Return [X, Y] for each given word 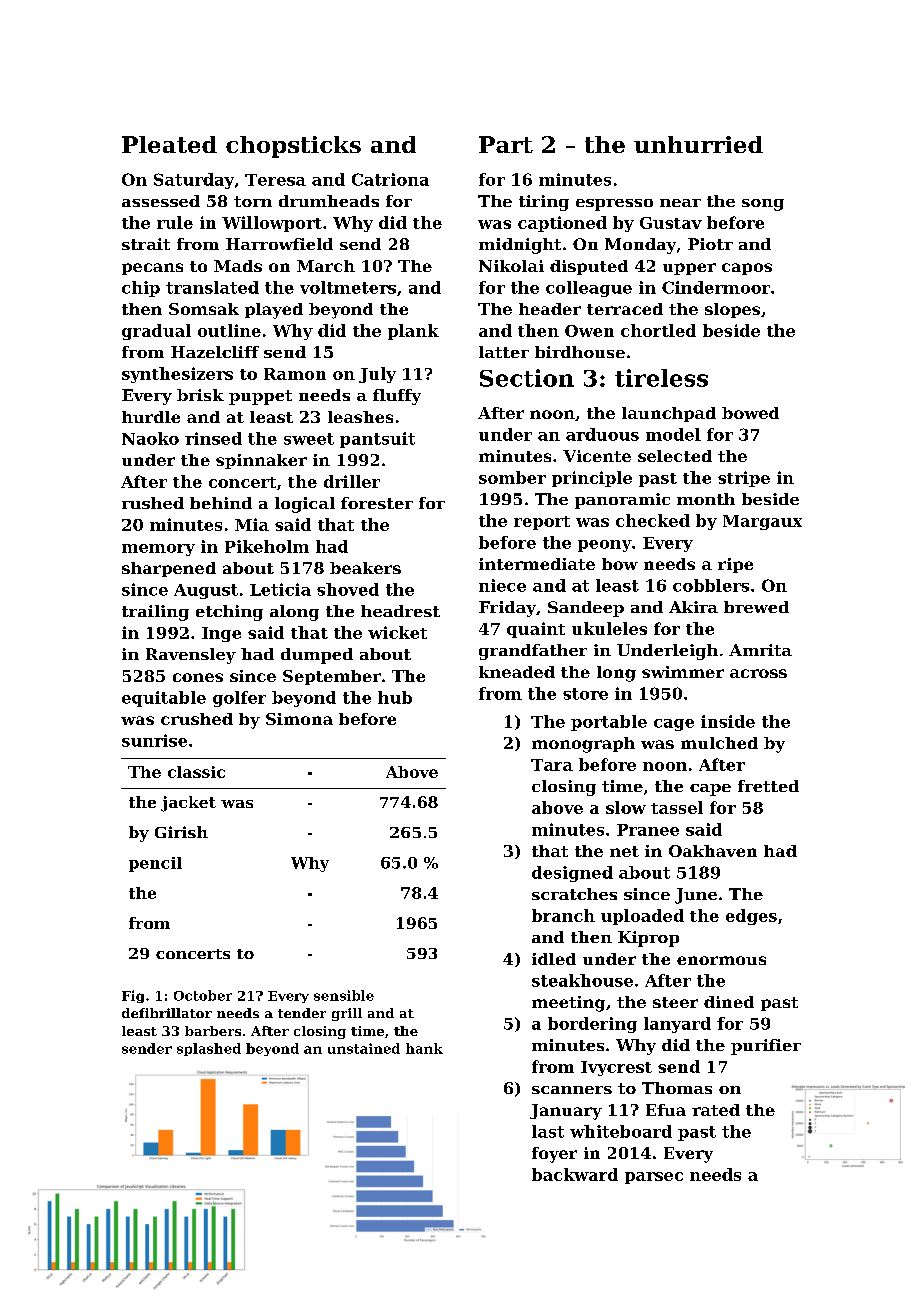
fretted [768, 786]
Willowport [272, 224]
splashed [209, 1049]
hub [395, 697]
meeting [568, 1004]
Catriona [390, 179]
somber [512, 477]
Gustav [671, 223]
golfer [239, 699]
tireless [661, 378]
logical [305, 505]
